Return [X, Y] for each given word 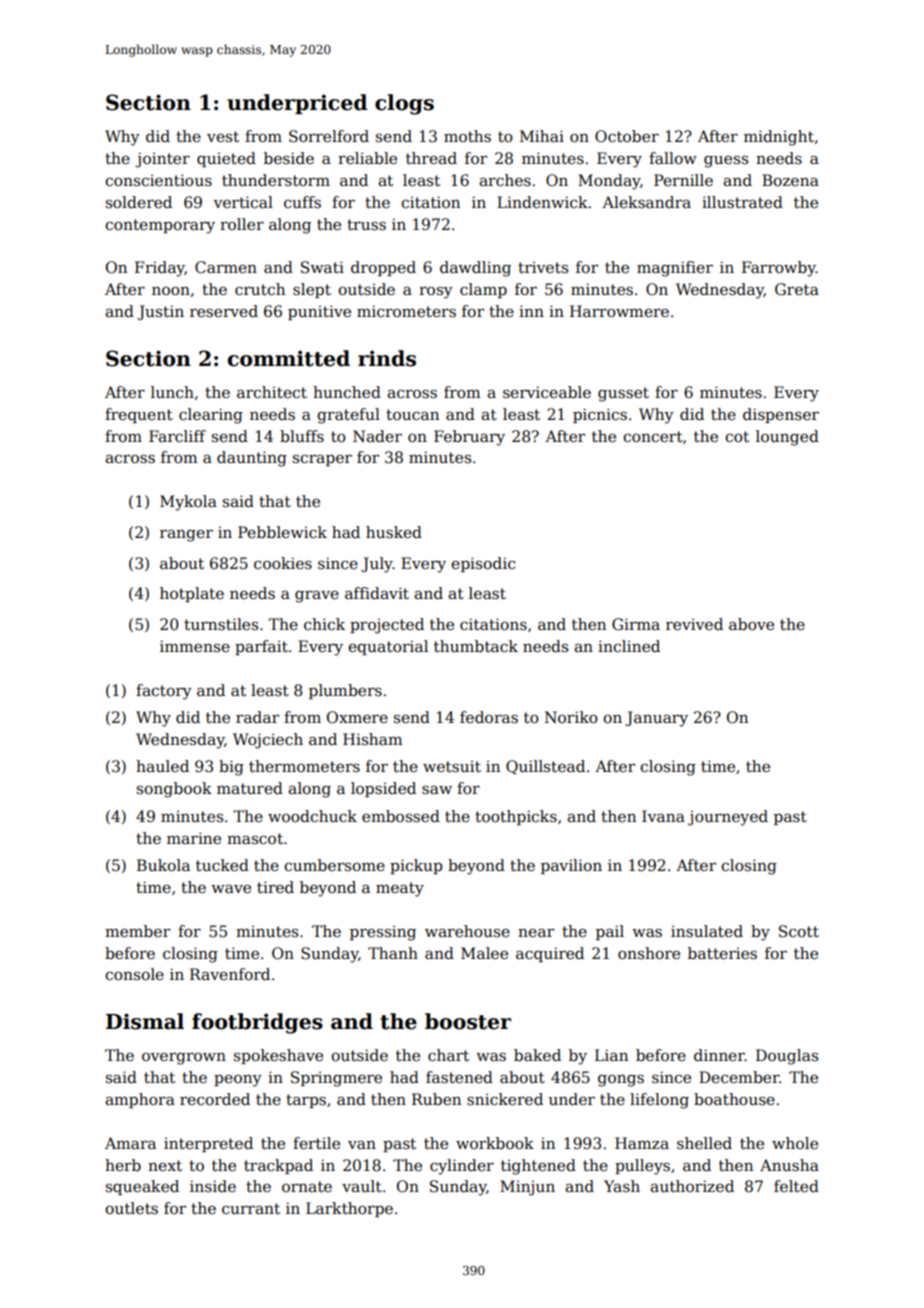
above [751, 624]
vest [223, 137]
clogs [404, 104]
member [137, 931]
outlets [131, 1208]
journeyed [728, 818]
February [469, 438]
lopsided [383, 789]
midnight [779, 138]
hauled [162, 766]
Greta [797, 289]
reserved [224, 311]
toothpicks [516, 817]
